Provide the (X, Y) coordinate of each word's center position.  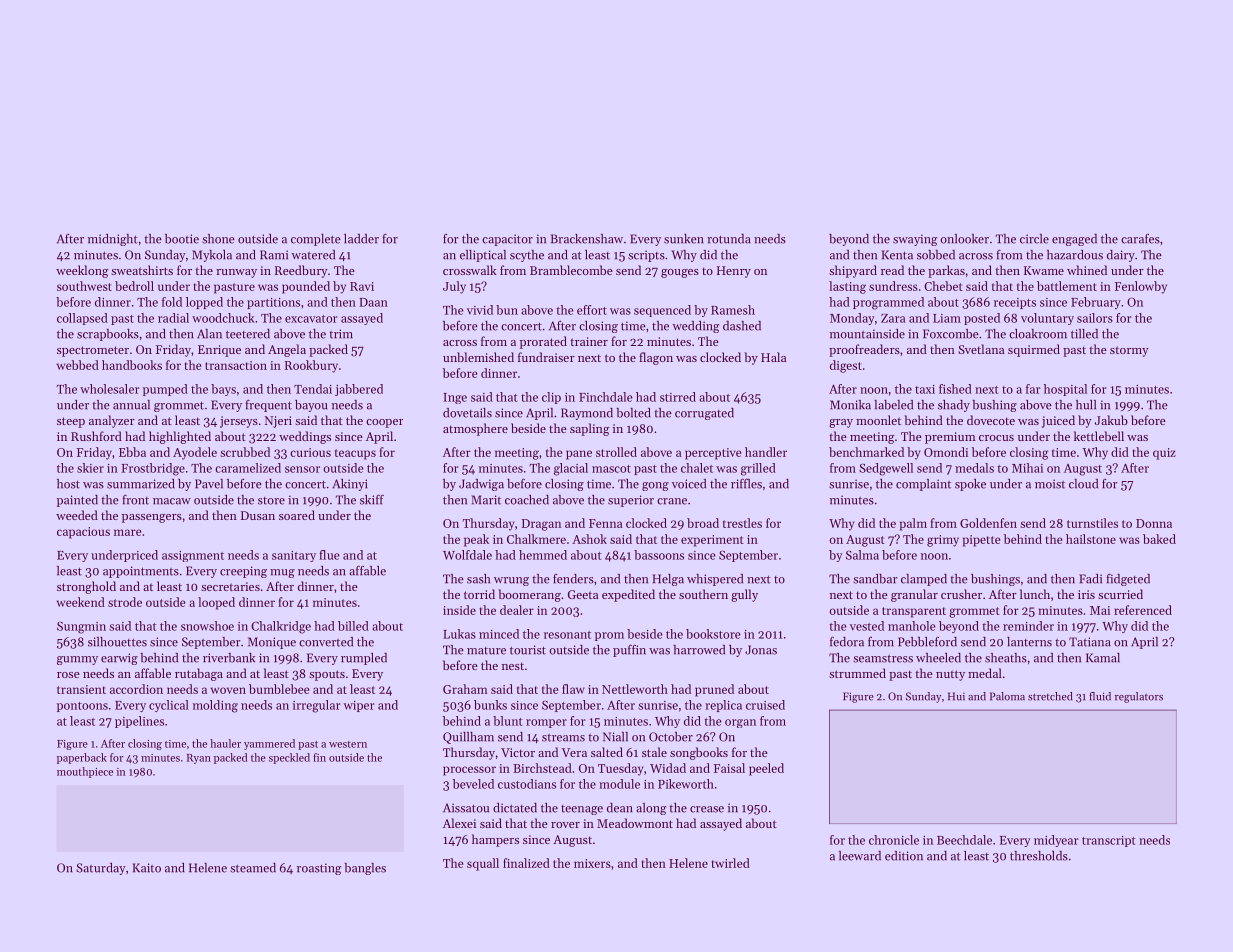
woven (228, 690)
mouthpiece (85, 772)
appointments (141, 572)
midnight (113, 240)
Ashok (589, 539)
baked (1159, 539)
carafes (1140, 239)
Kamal (1103, 658)
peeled (766, 769)
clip (551, 398)
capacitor (507, 240)
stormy (1129, 351)
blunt (508, 721)
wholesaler (110, 389)
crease (707, 809)
